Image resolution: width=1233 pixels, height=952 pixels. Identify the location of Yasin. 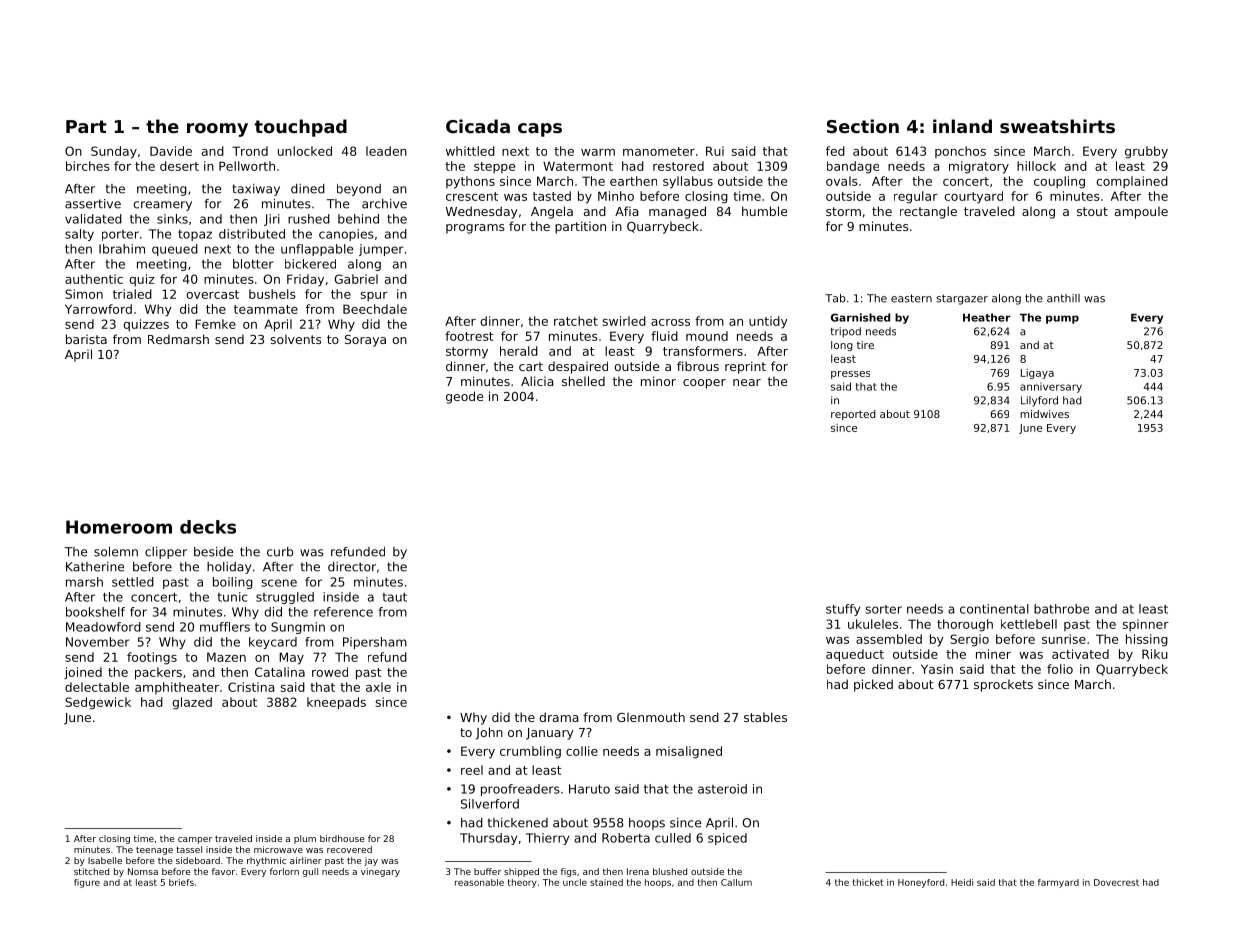
(937, 669).
